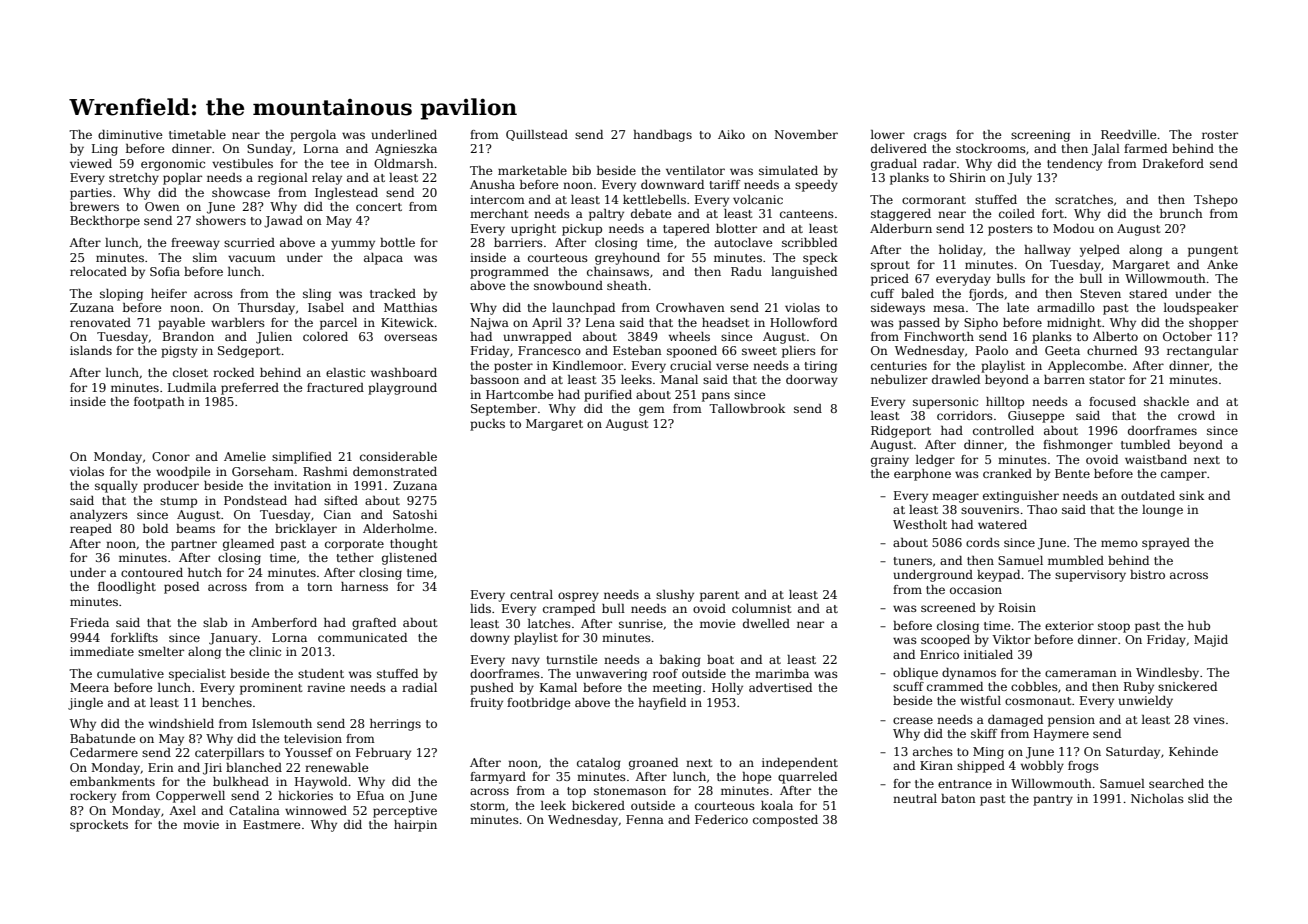 Image resolution: width=1308 pixels, height=924 pixels. What do you see at coordinates (272, 824) in the page?
I see `Eastmere` at bounding box center [272, 824].
